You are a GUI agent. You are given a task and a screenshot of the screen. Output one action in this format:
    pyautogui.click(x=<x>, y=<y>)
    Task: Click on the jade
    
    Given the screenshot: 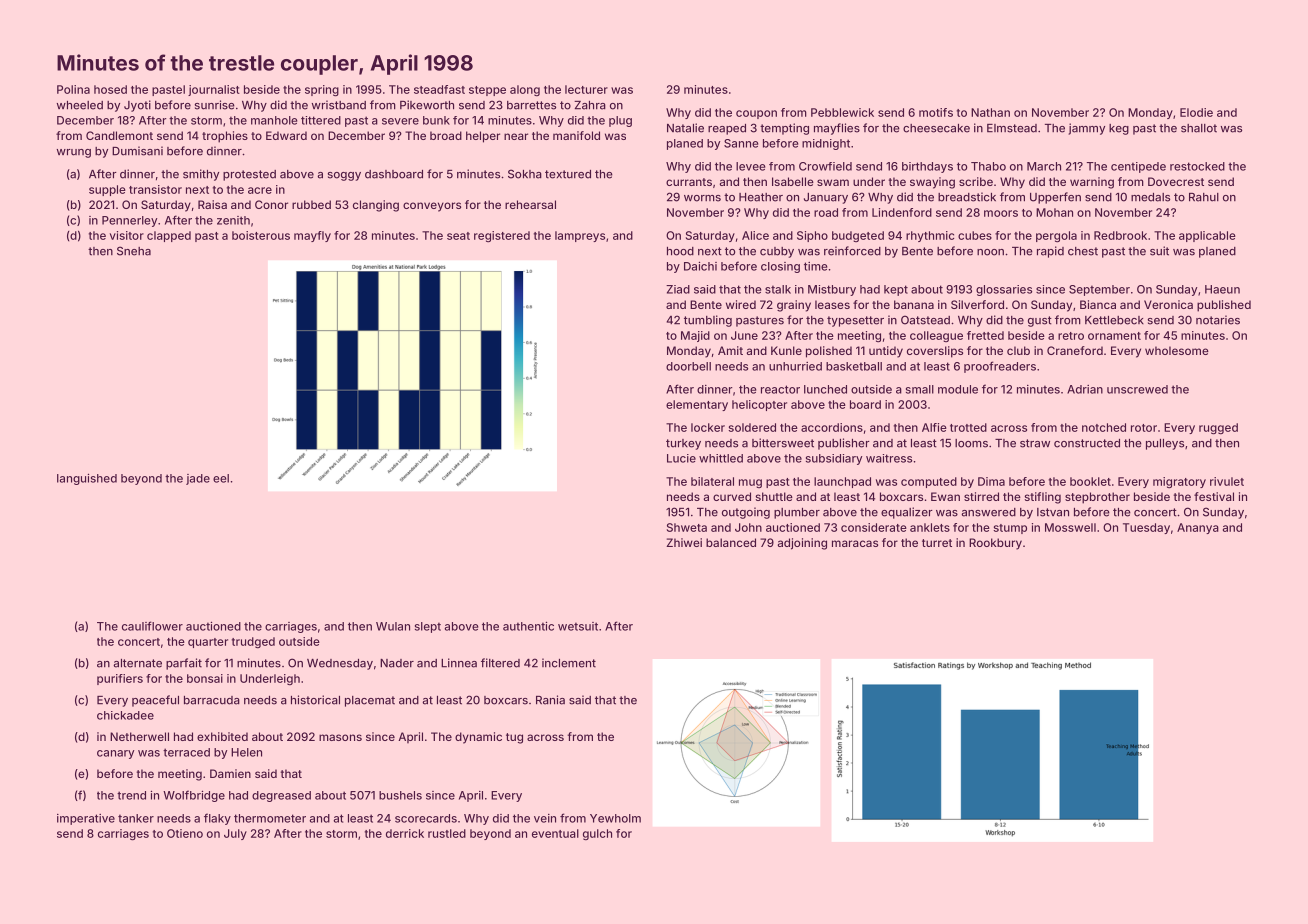 What is the action you would take?
    pyautogui.click(x=198, y=479)
